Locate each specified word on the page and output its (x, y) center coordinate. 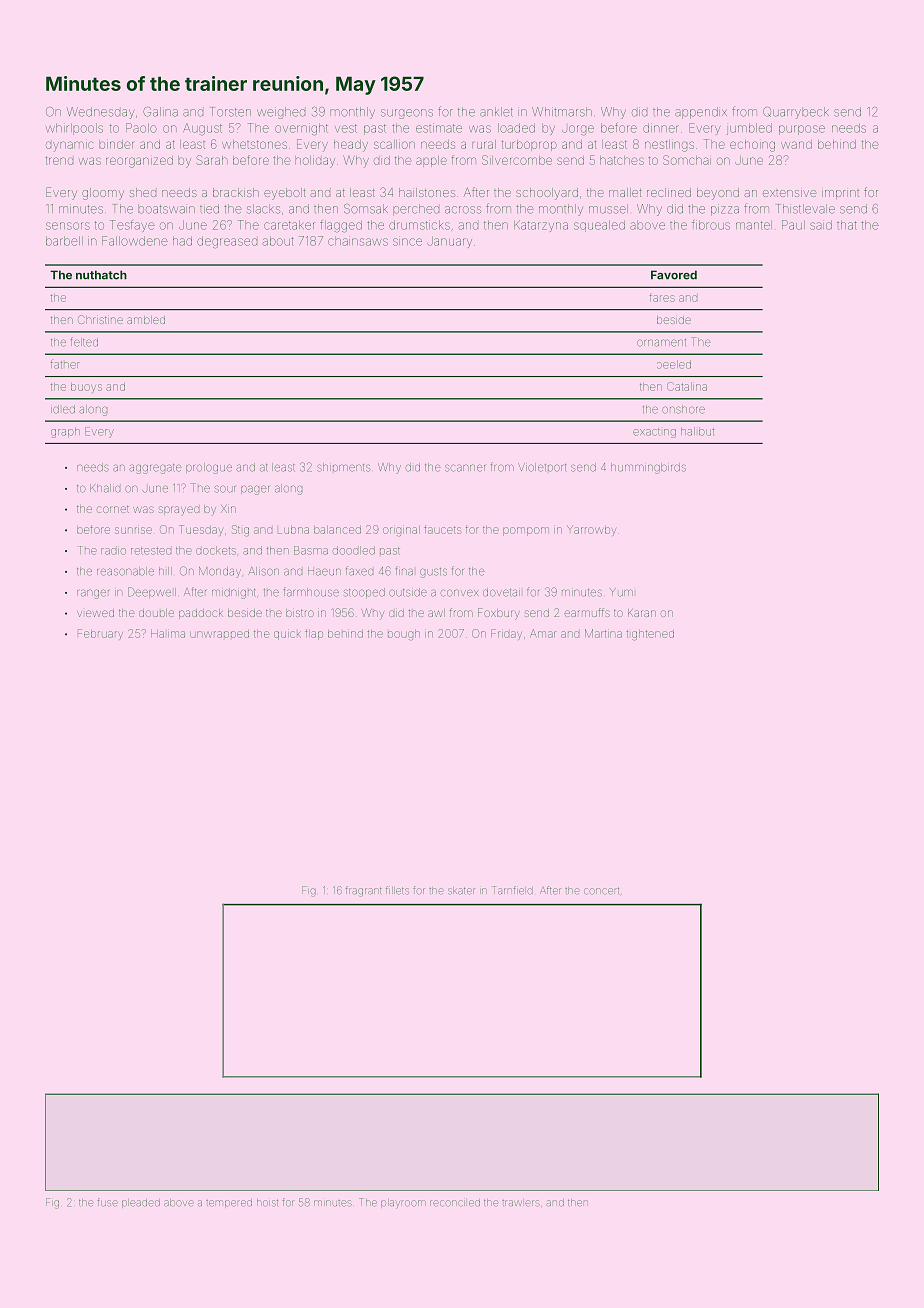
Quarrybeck (796, 113)
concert (601, 890)
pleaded (141, 1203)
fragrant (363, 891)
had (182, 241)
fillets (397, 890)
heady (351, 146)
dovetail (501, 592)
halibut (697, 431)
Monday (220, 572)
